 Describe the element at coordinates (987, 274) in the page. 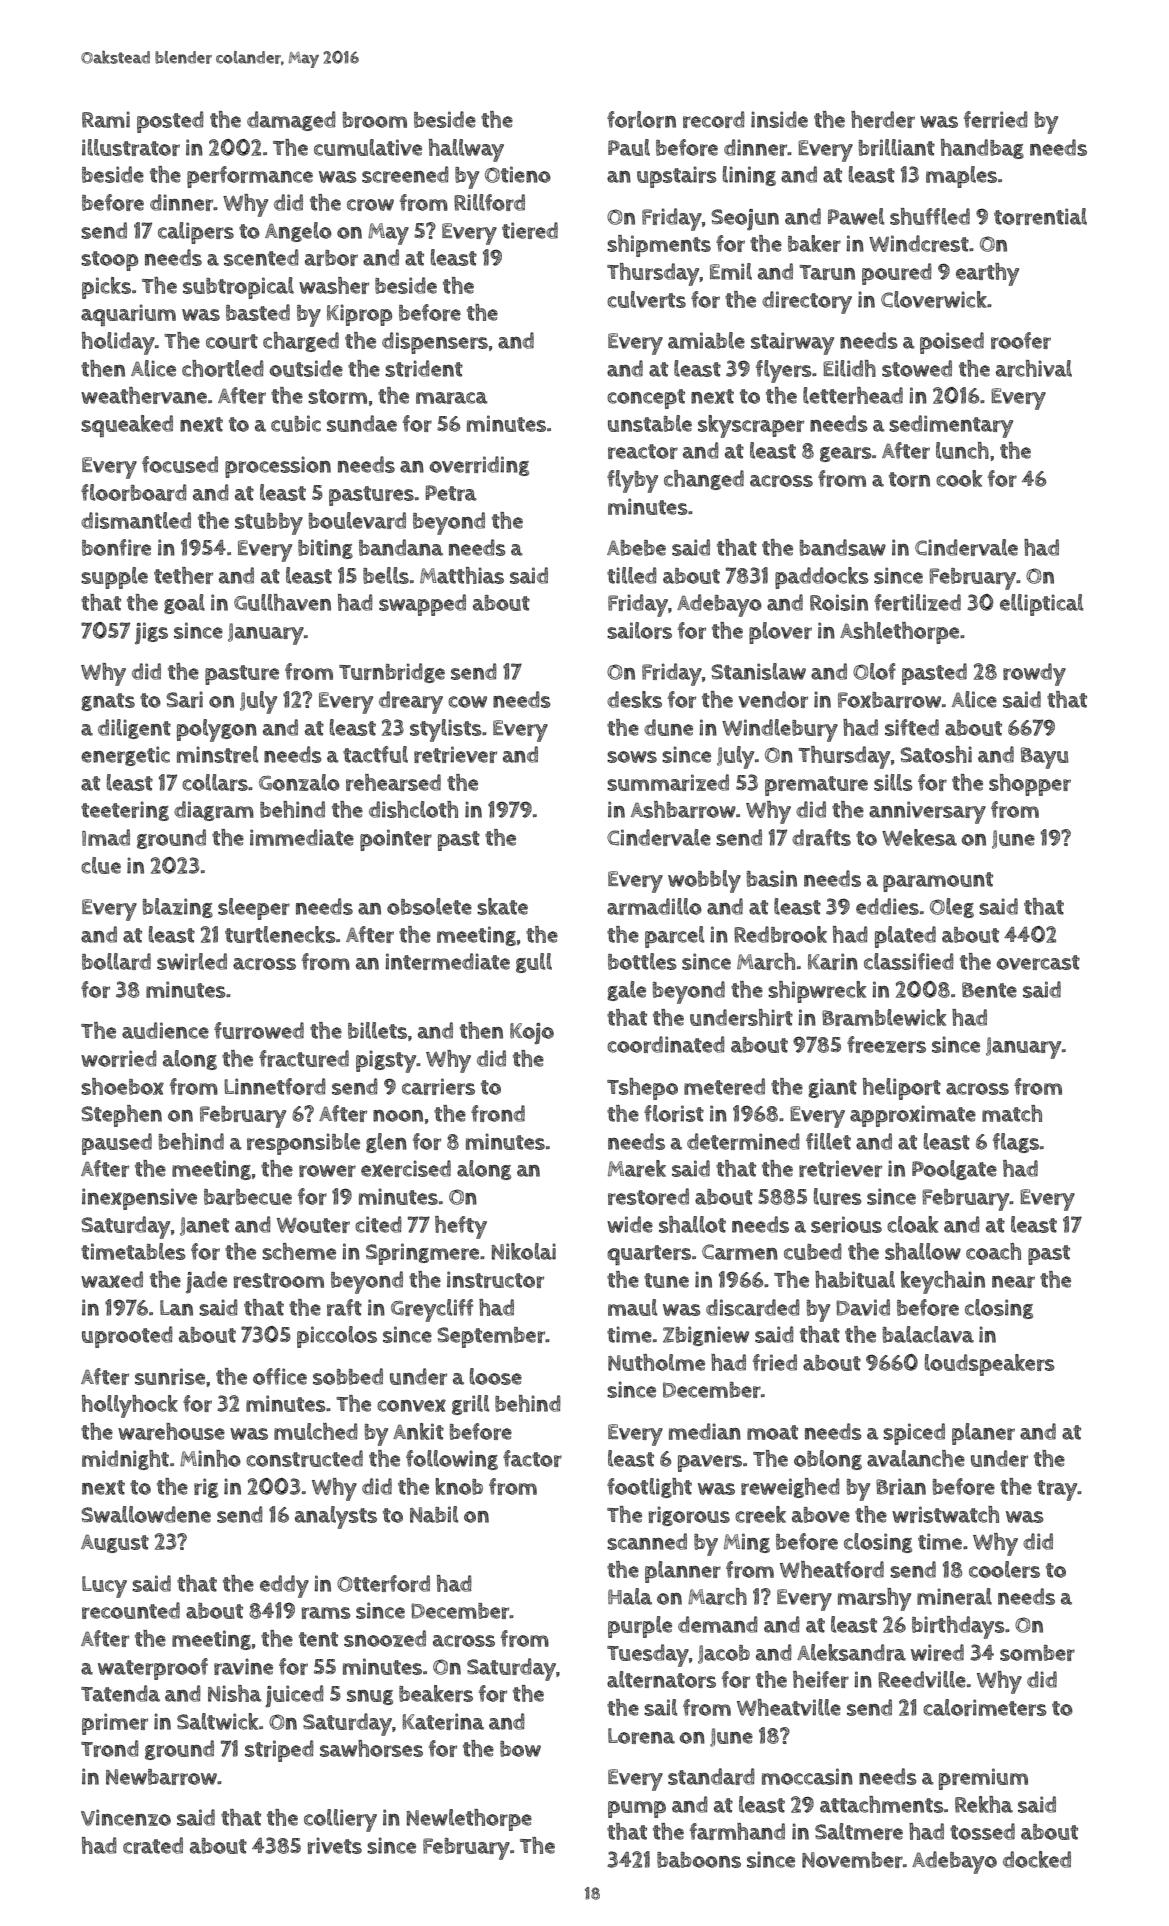

I see `earthy` at that location.
